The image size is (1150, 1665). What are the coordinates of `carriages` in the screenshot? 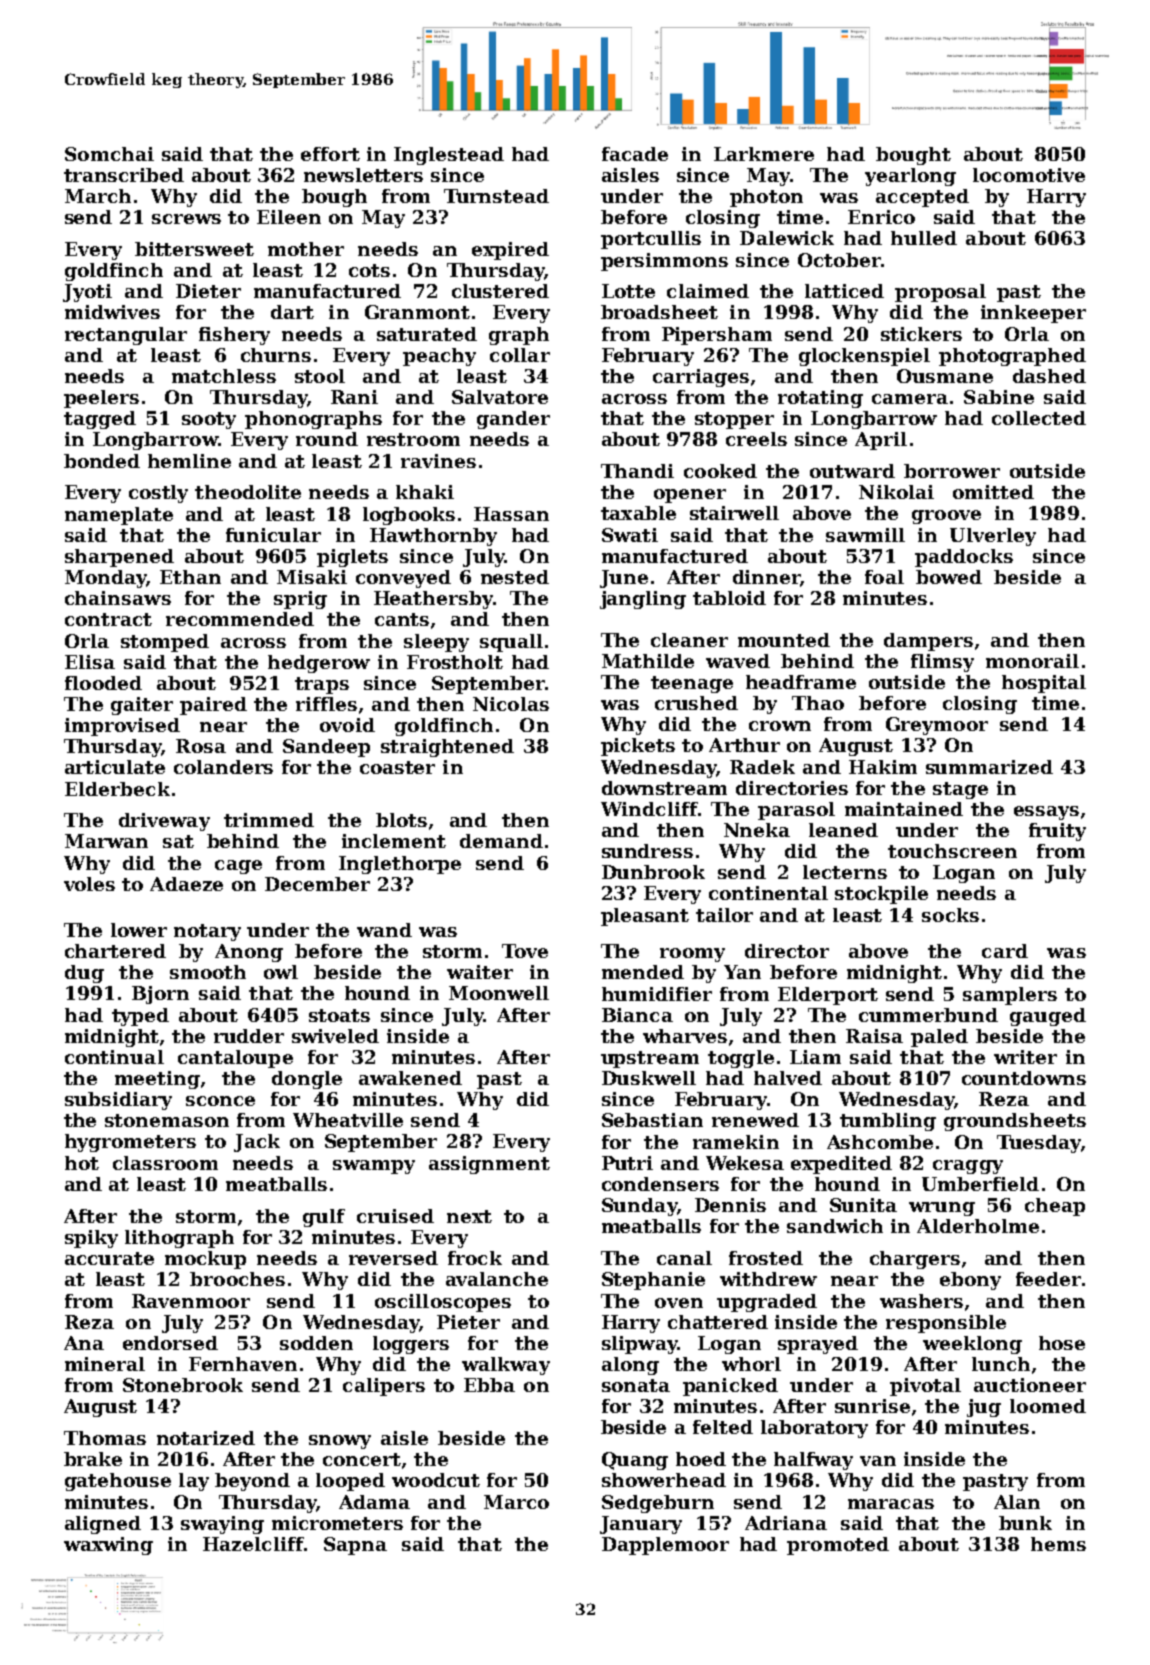 It's located at (701, 378).
